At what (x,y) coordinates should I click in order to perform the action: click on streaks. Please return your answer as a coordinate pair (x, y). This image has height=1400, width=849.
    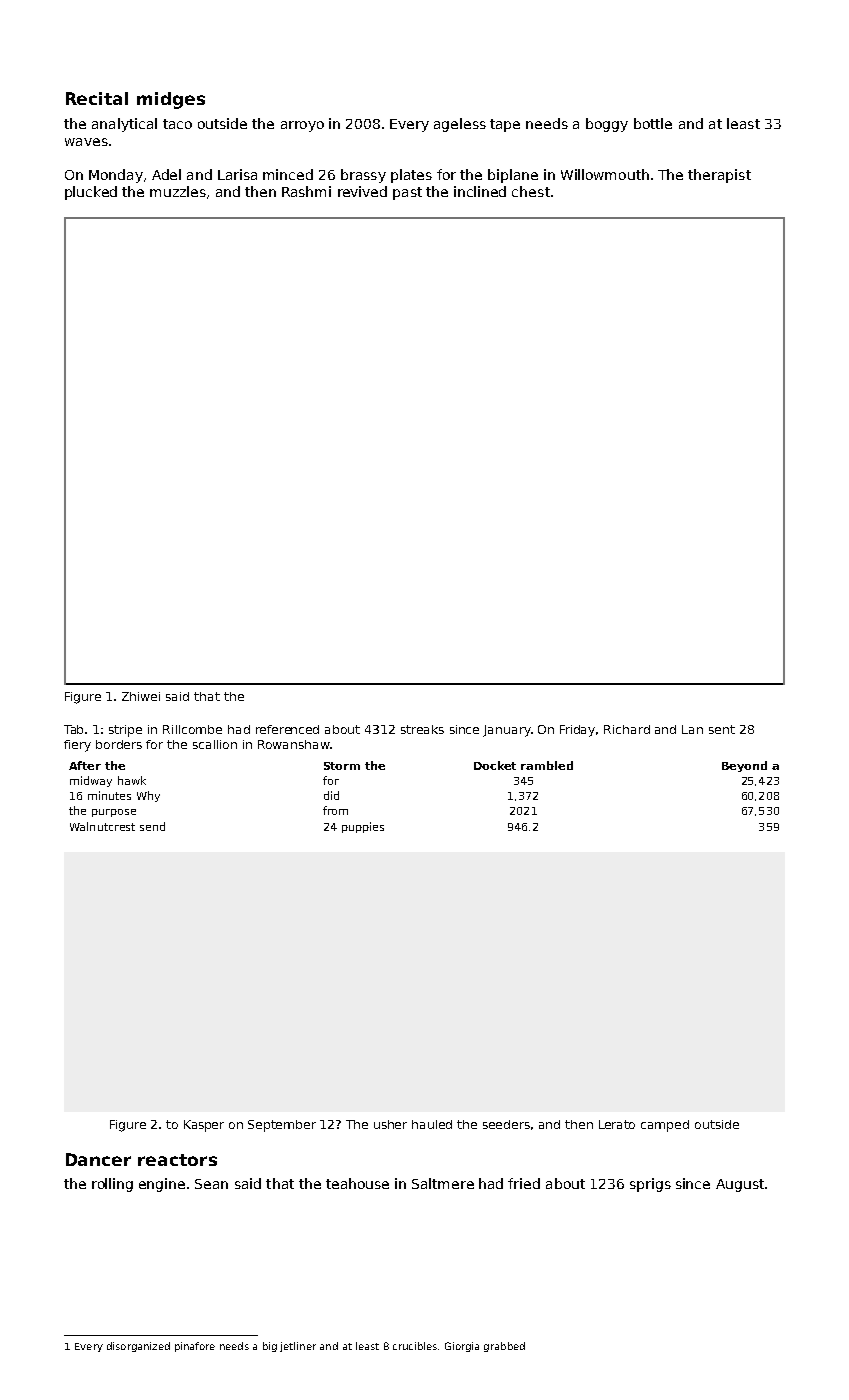
    Looking at the image, I should click on (422, 729).
